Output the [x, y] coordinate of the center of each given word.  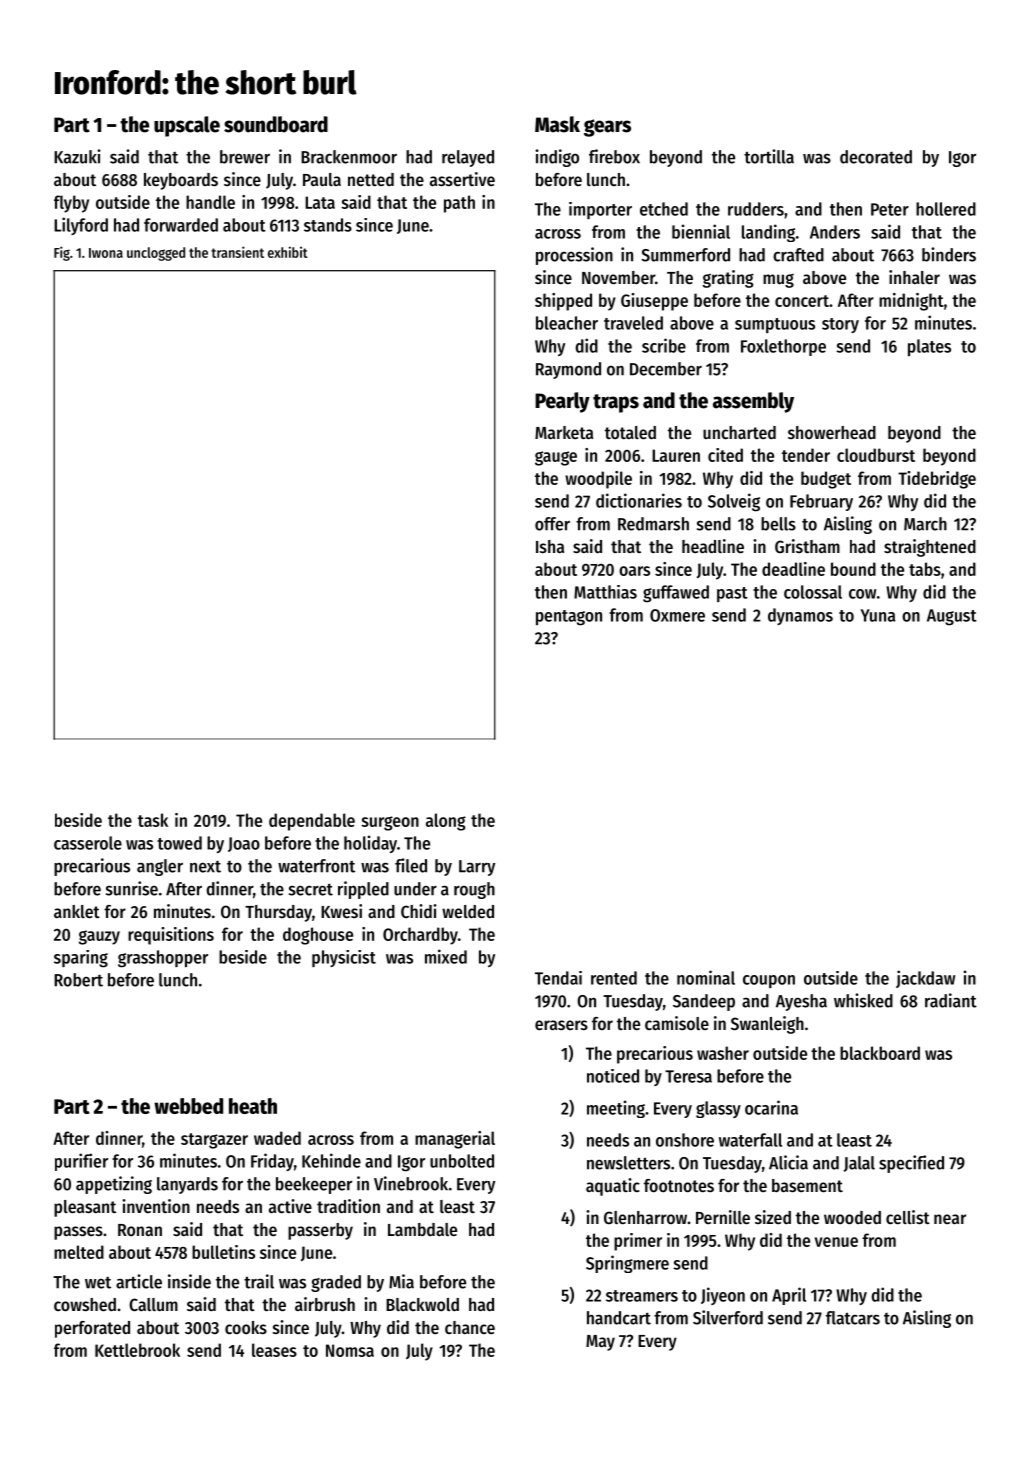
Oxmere [677, 615]
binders [949, 254]
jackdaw [925, 979]
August [952, 617]
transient [237, 252]
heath [253, 1106]
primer [638, 1242]
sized [773, 1217]
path [459, 204]
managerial [455, 1140]
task [153, 820]
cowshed [85, 1304]
